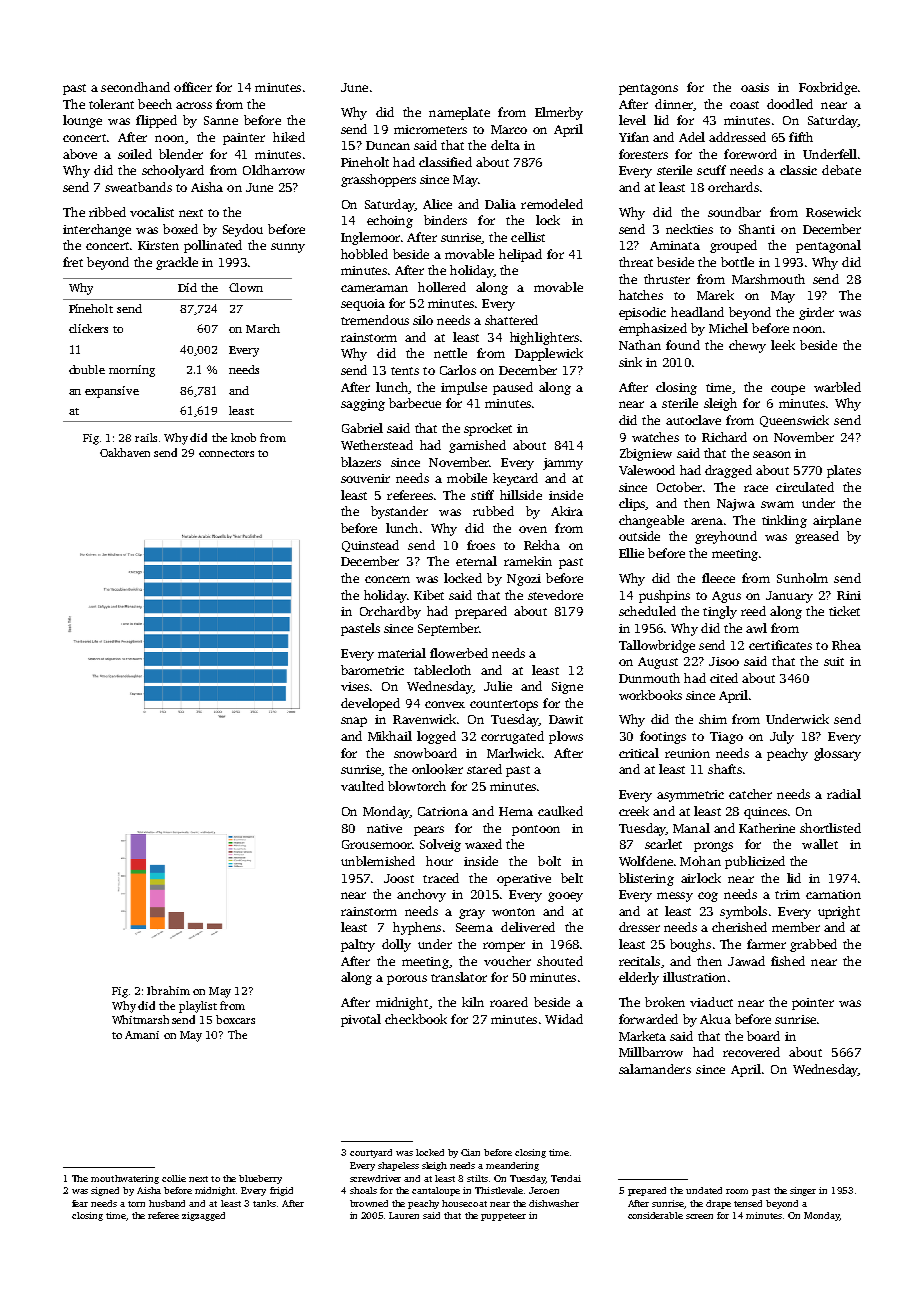 This page has height=1308, width=924. What do you see at coordinates (648, 89) in the page?
I see `pentagons` at bounding box center [648, 89].
